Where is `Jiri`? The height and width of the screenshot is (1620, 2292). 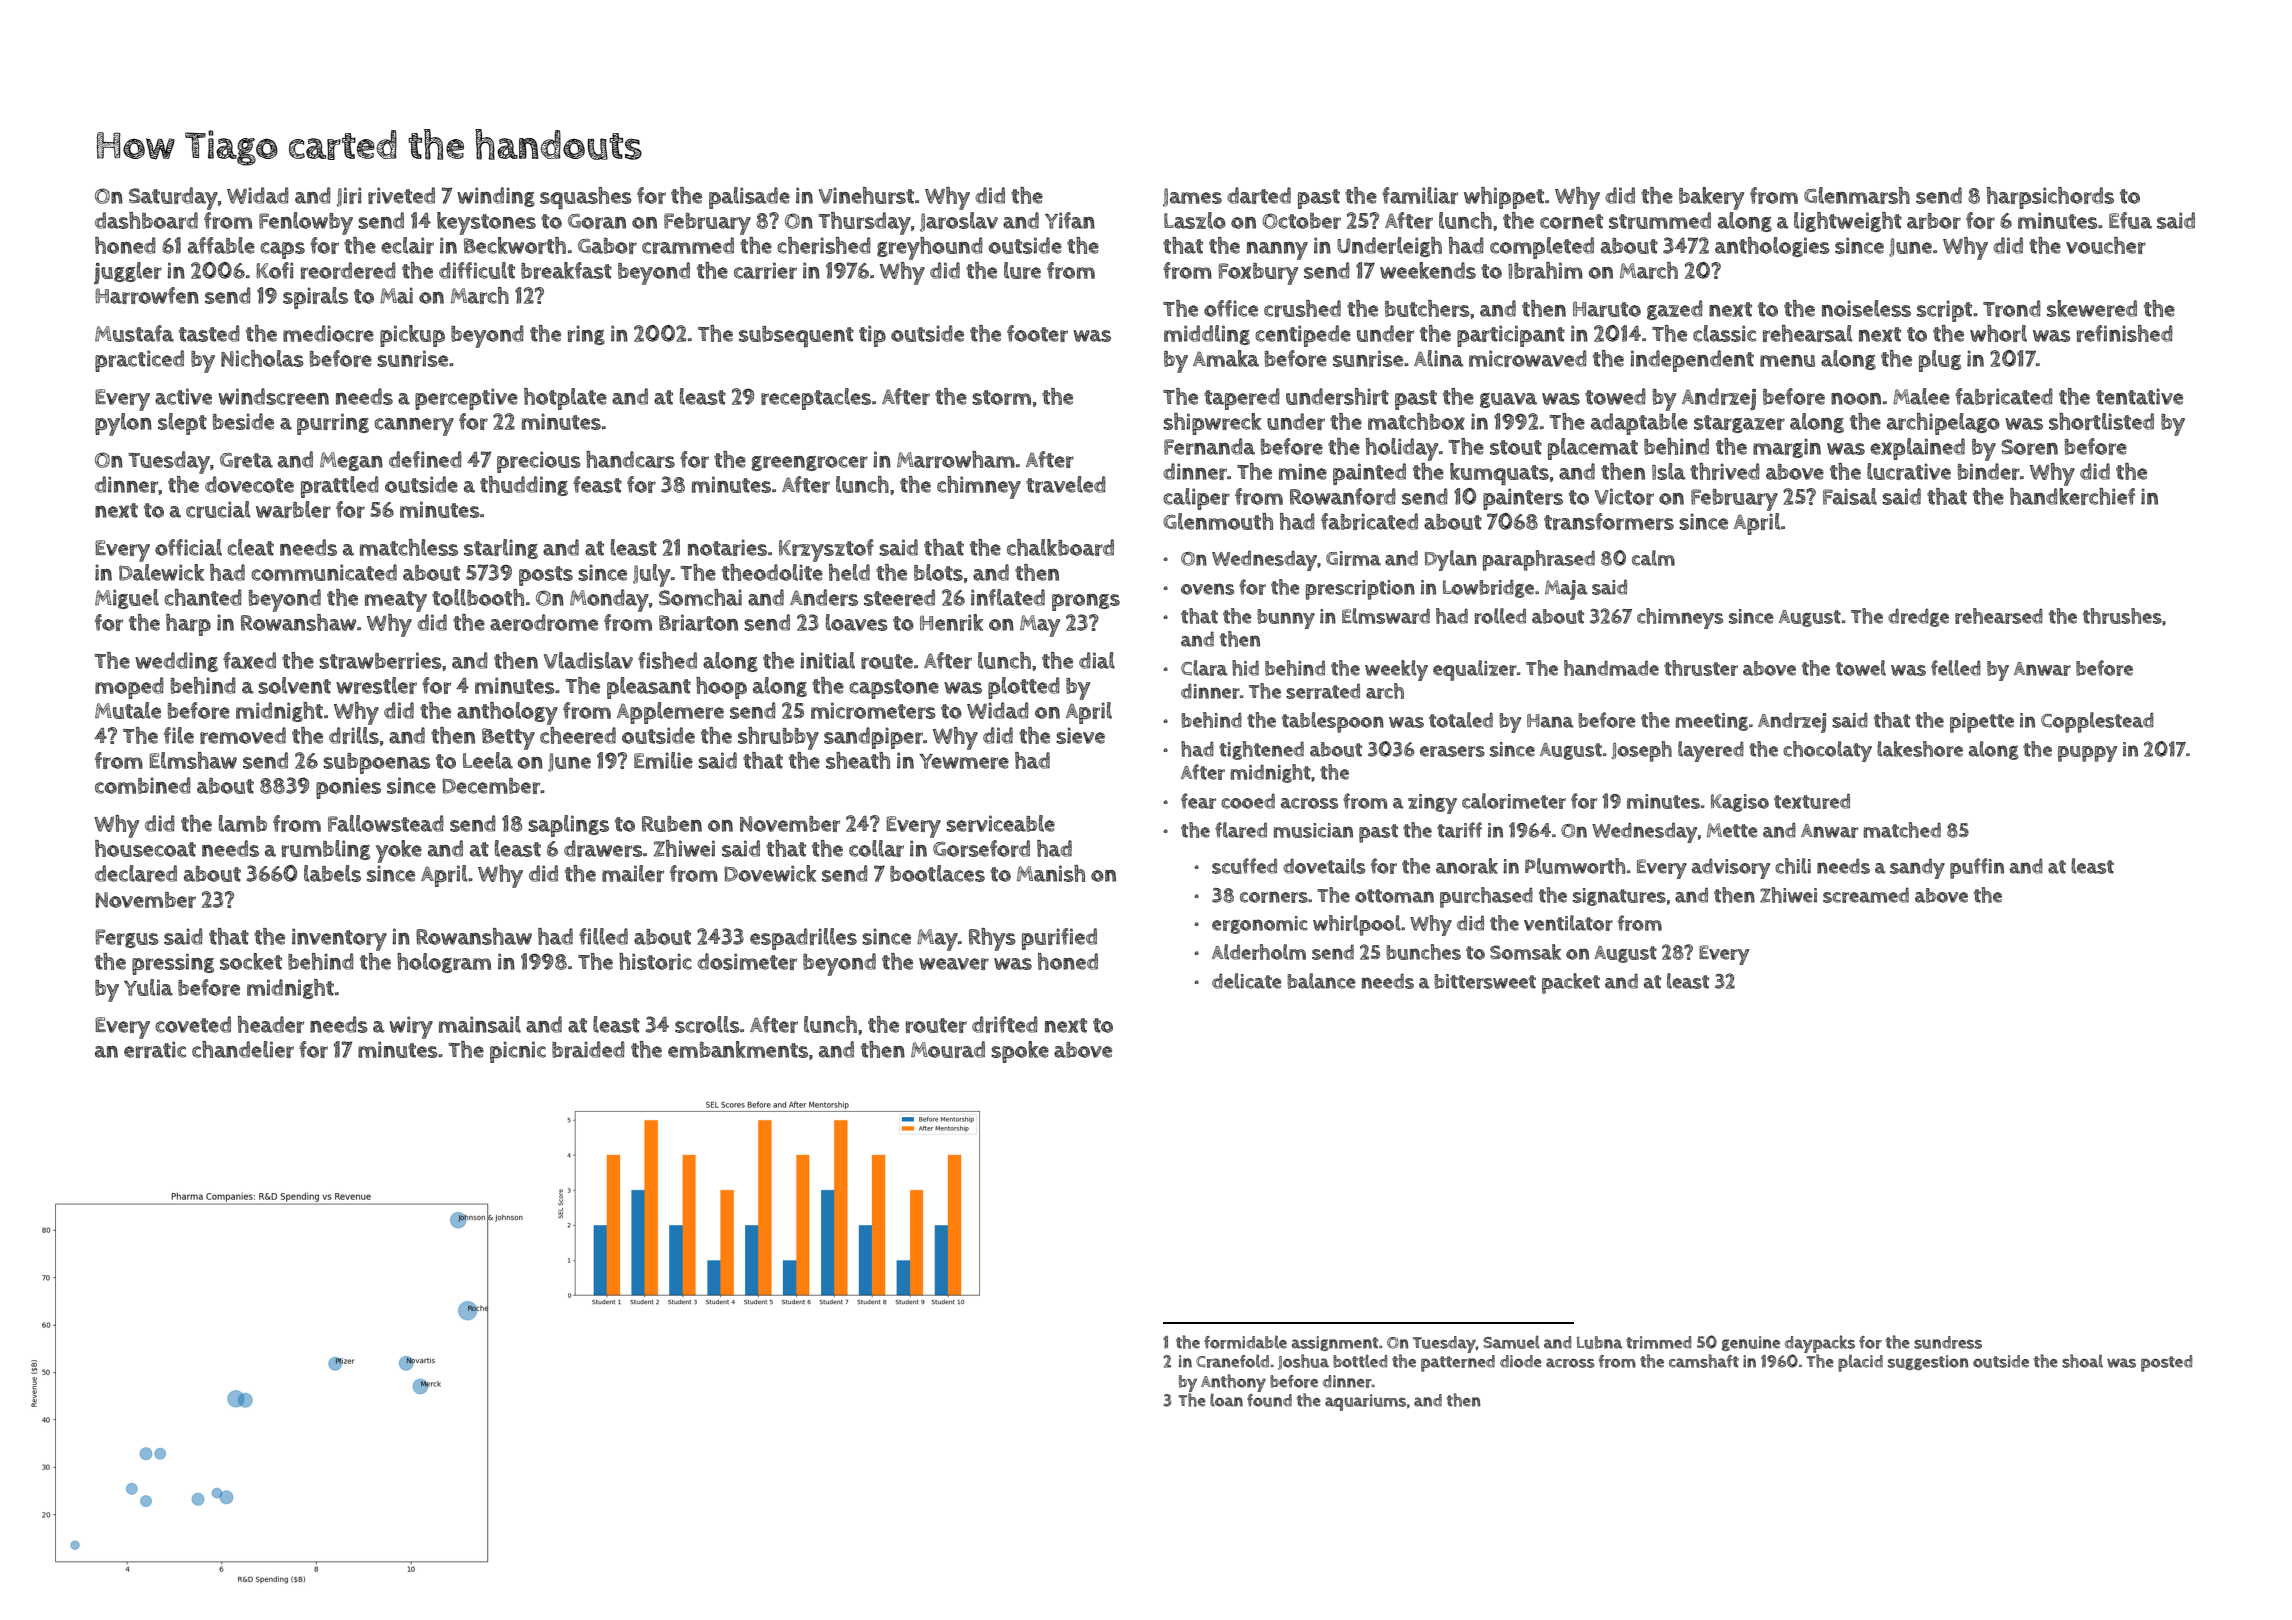 Jiri is located at coordinates (349, 197).
